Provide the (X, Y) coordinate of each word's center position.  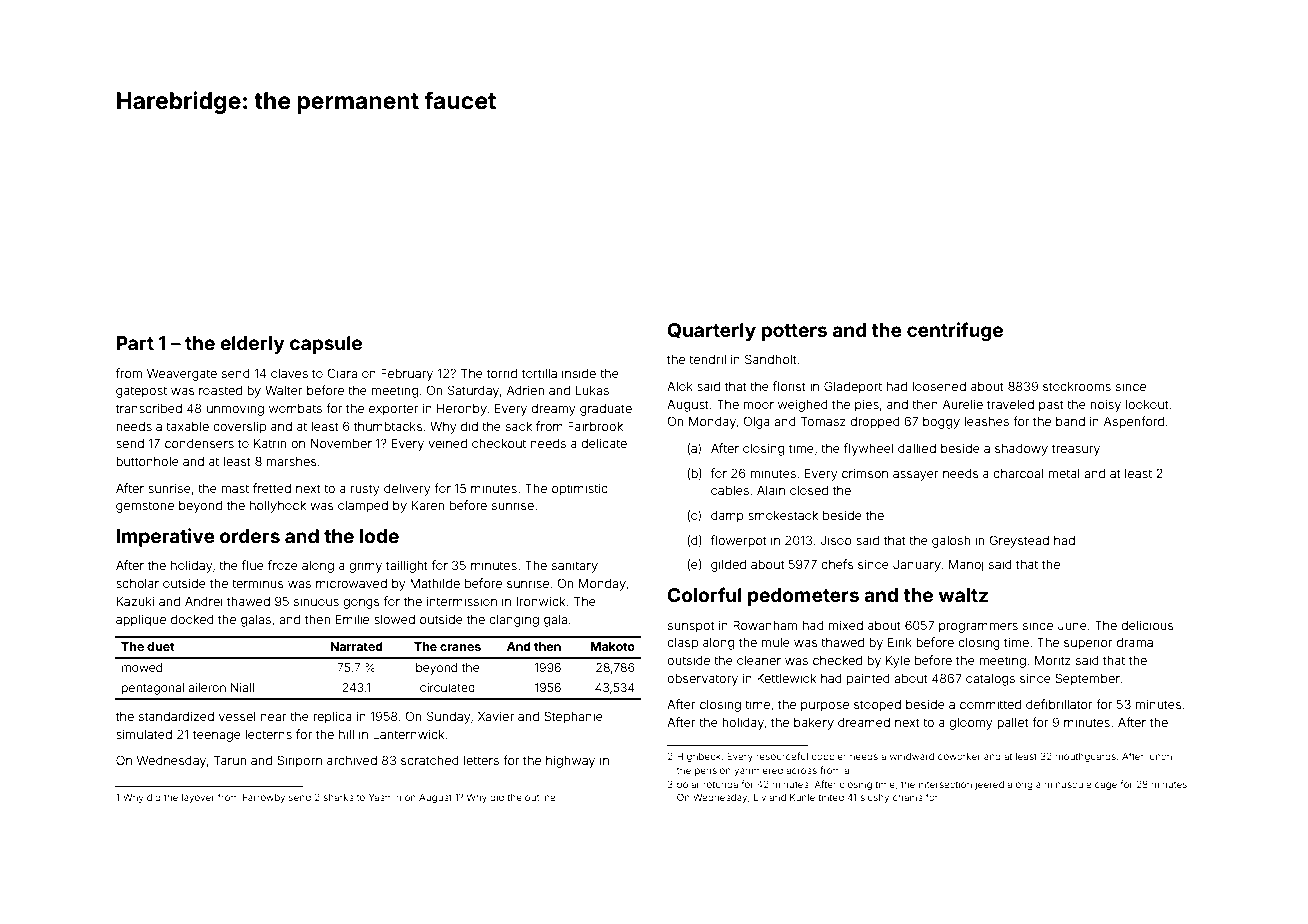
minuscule (1068, 784)
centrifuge (955, 331)
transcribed (149, 408)
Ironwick (541, 601)
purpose (825, 707)
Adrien (525, 390)
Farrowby (264, 798)
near (274, 717)
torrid (502, 373)
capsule (326, 345)
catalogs (990, 680)
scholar (137, 583)
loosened (939, 386)
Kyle (898, 661)
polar (688, 785)
